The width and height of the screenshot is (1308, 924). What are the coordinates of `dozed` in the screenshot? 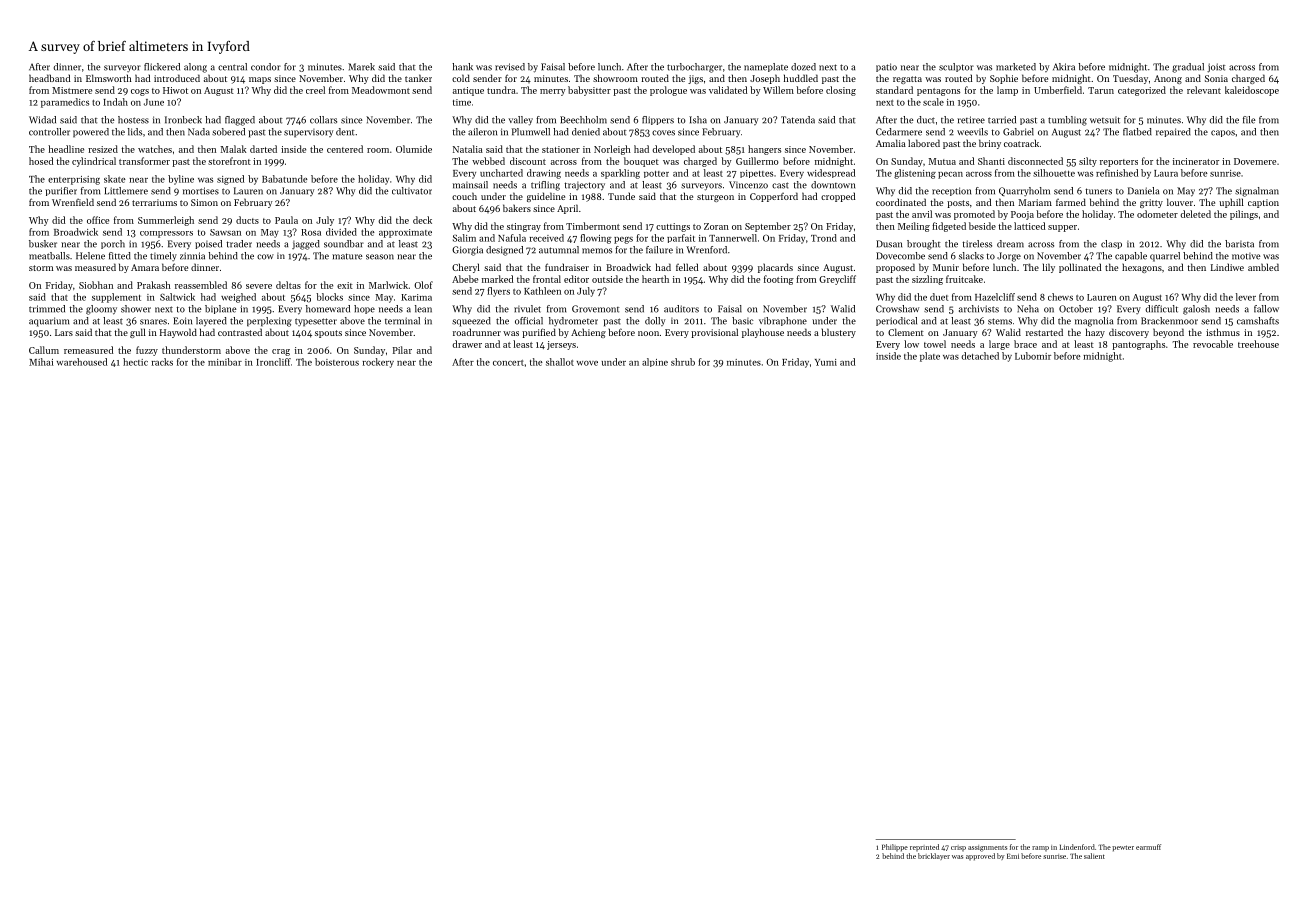 It's located at (803, 67).
